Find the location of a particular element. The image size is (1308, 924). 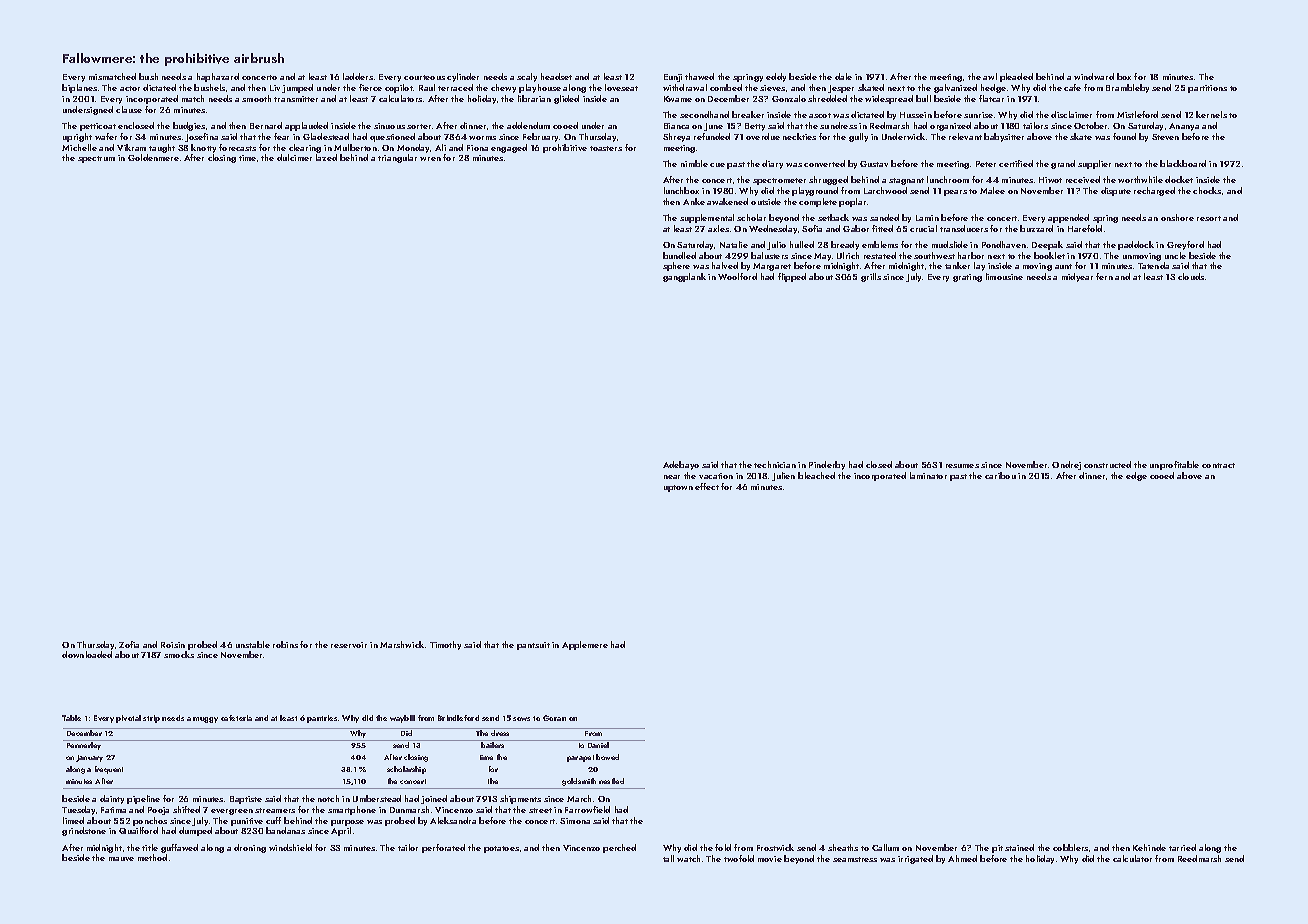

constructed is located at coordinates (1107, 464).
